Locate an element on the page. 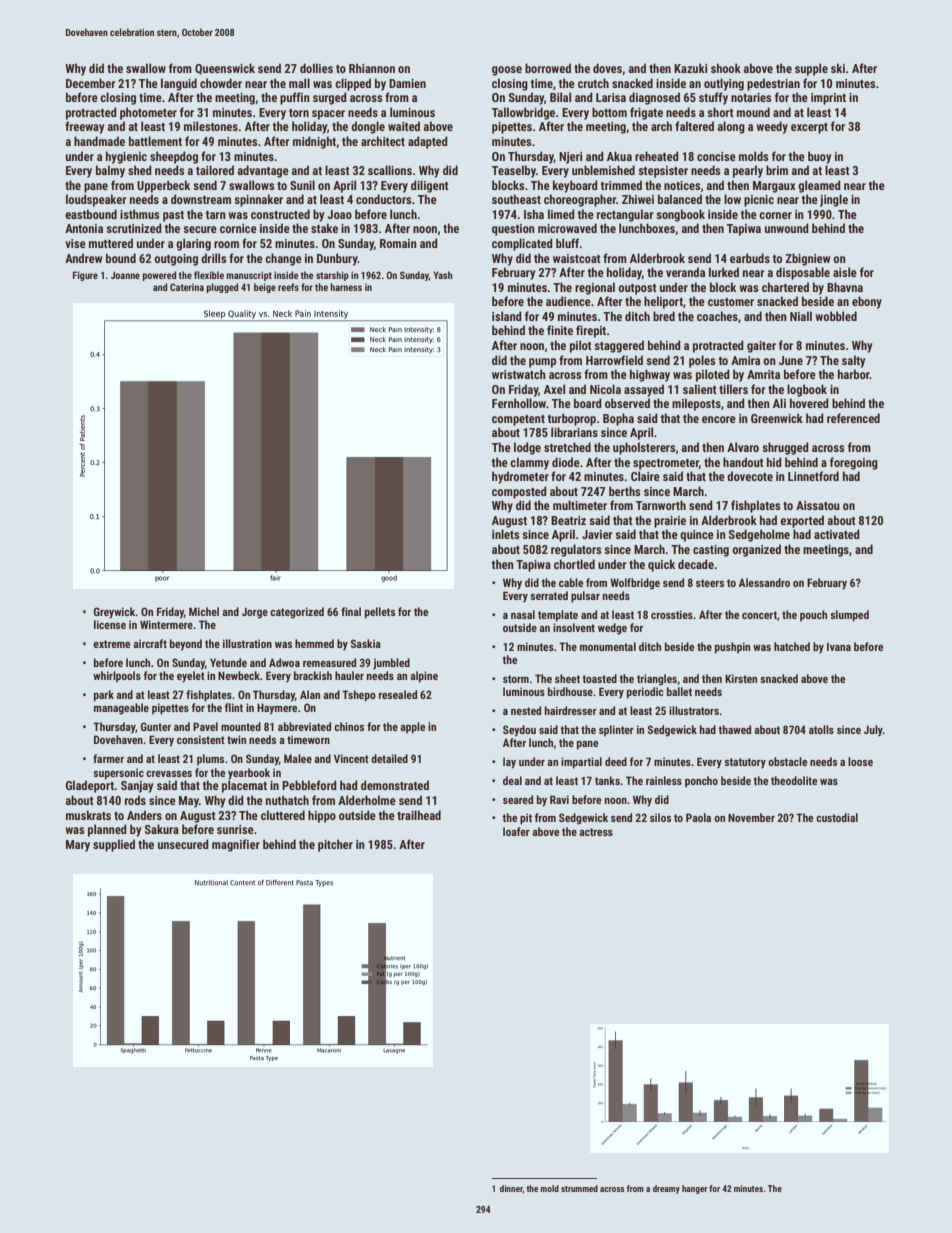  Greywick is located at coordinates (115, 613).
